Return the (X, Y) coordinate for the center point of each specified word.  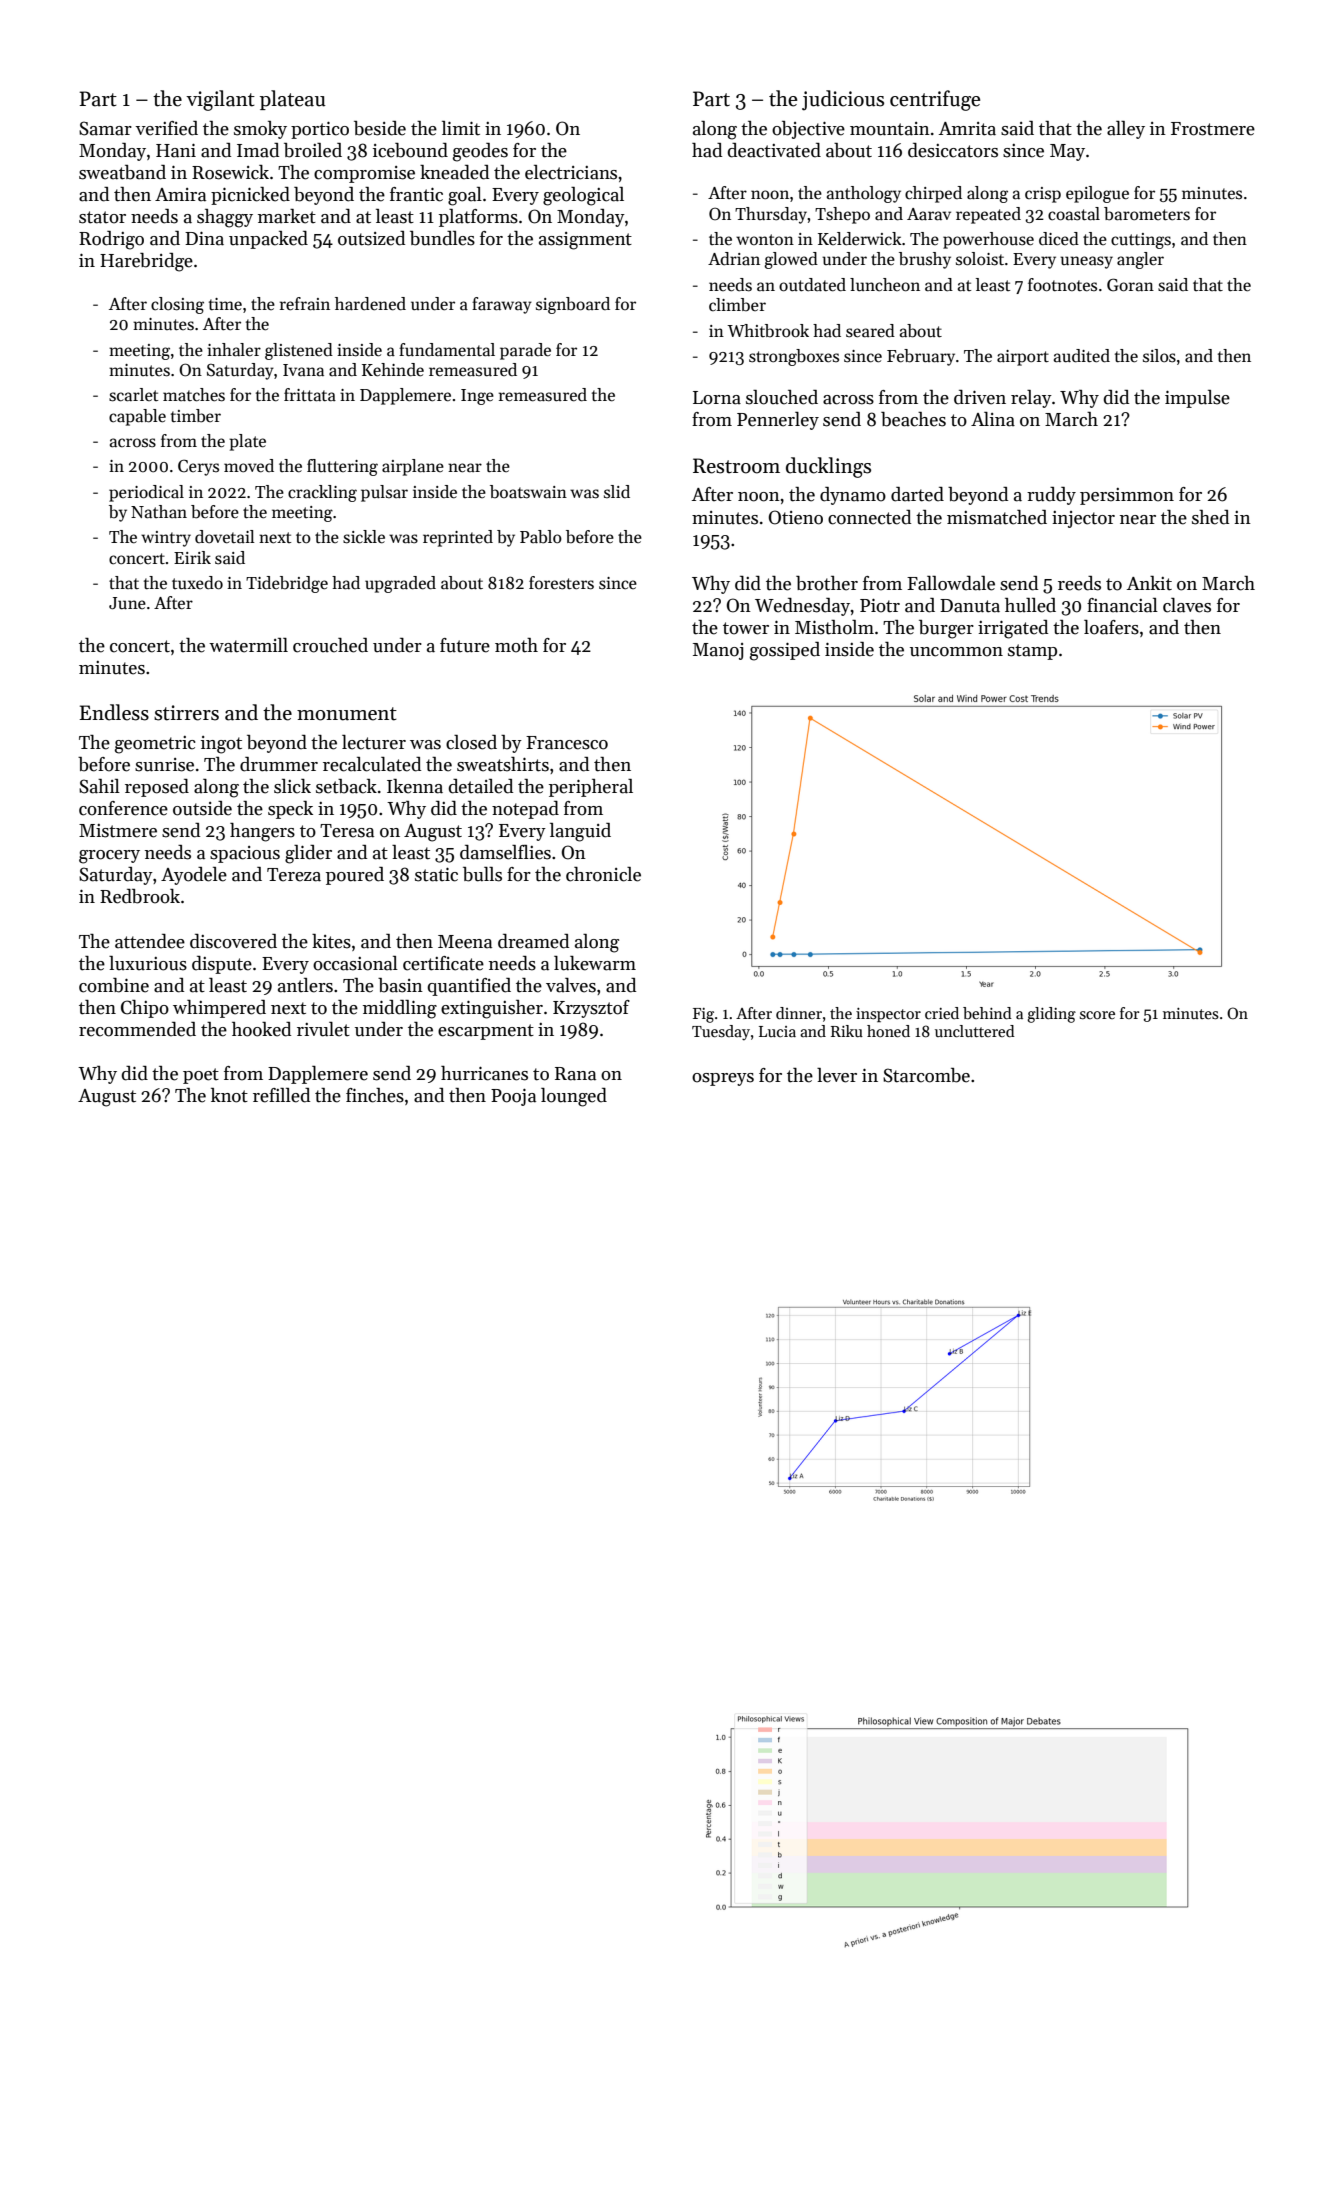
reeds (1079, 583)
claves (1187, 605)
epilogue (1097, 194)
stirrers (186, 713)
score (1097, 1015)
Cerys (198, 467)
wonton (765, 239)
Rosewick (230, 172)
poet (201, 1076)
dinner (799, 1013)
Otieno (796, 517)
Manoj (718, 651)
